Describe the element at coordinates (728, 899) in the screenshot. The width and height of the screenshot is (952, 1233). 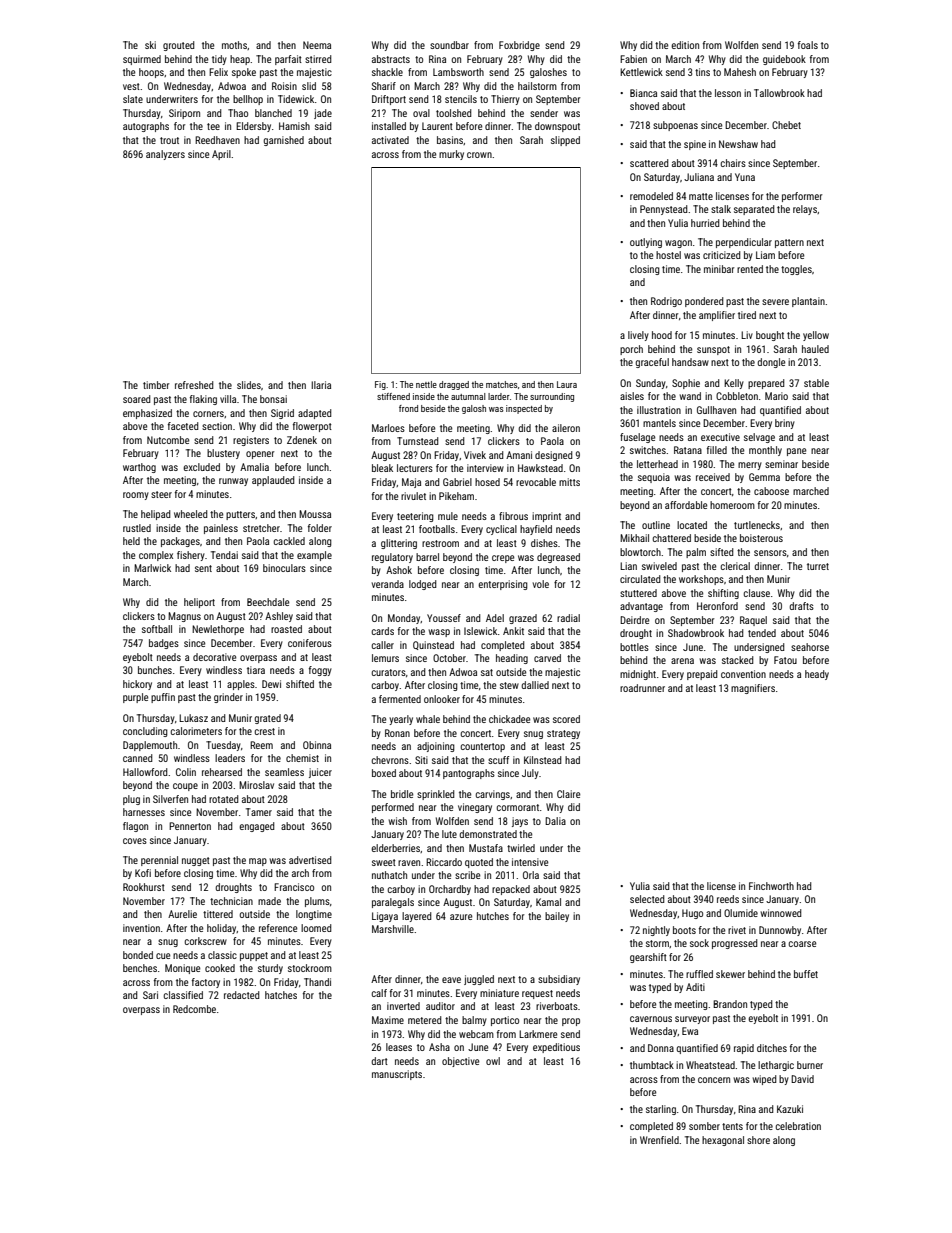
I see `reeds` at that location.
